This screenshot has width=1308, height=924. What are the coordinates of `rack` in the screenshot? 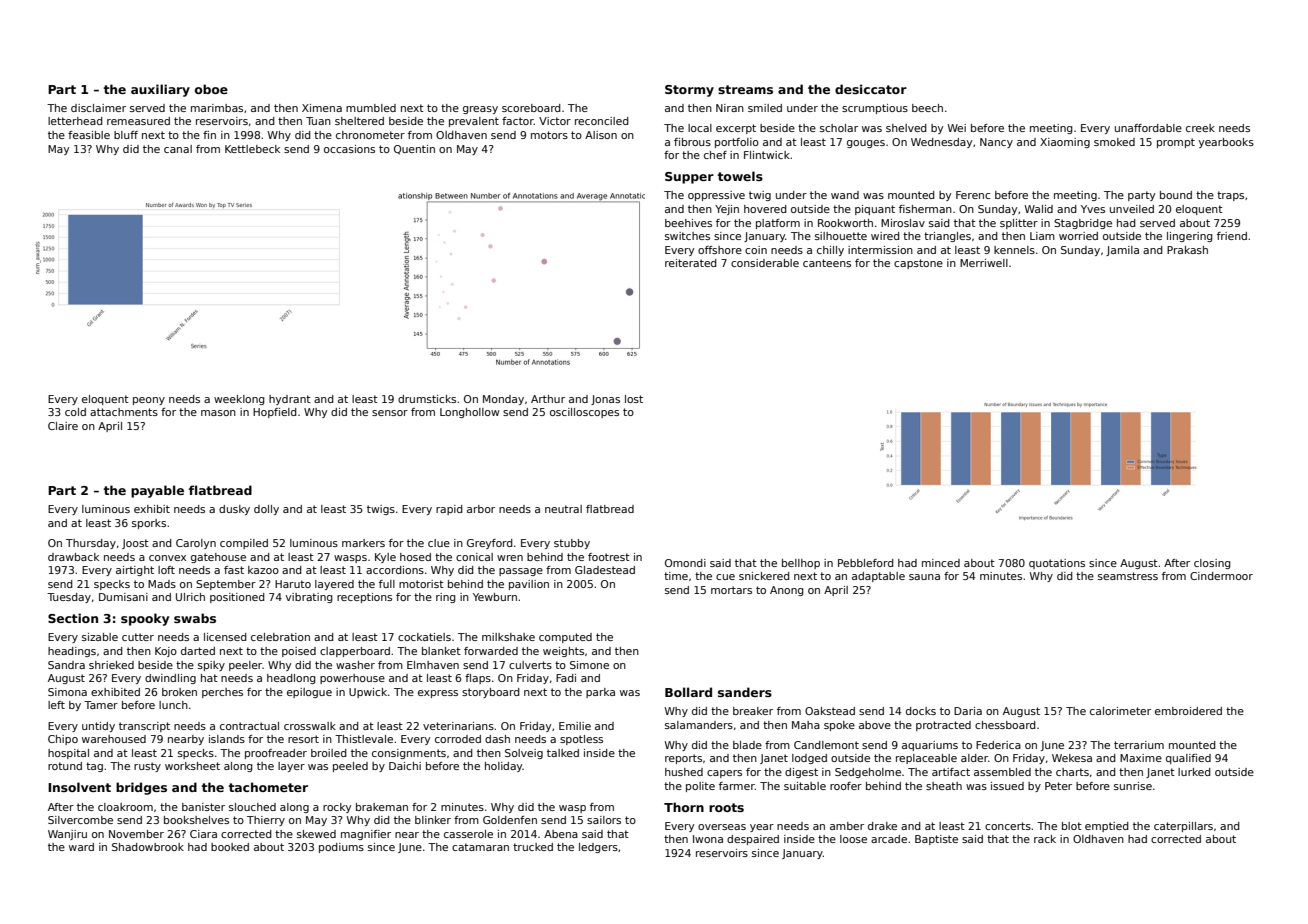 It's located at (1045, 839).
